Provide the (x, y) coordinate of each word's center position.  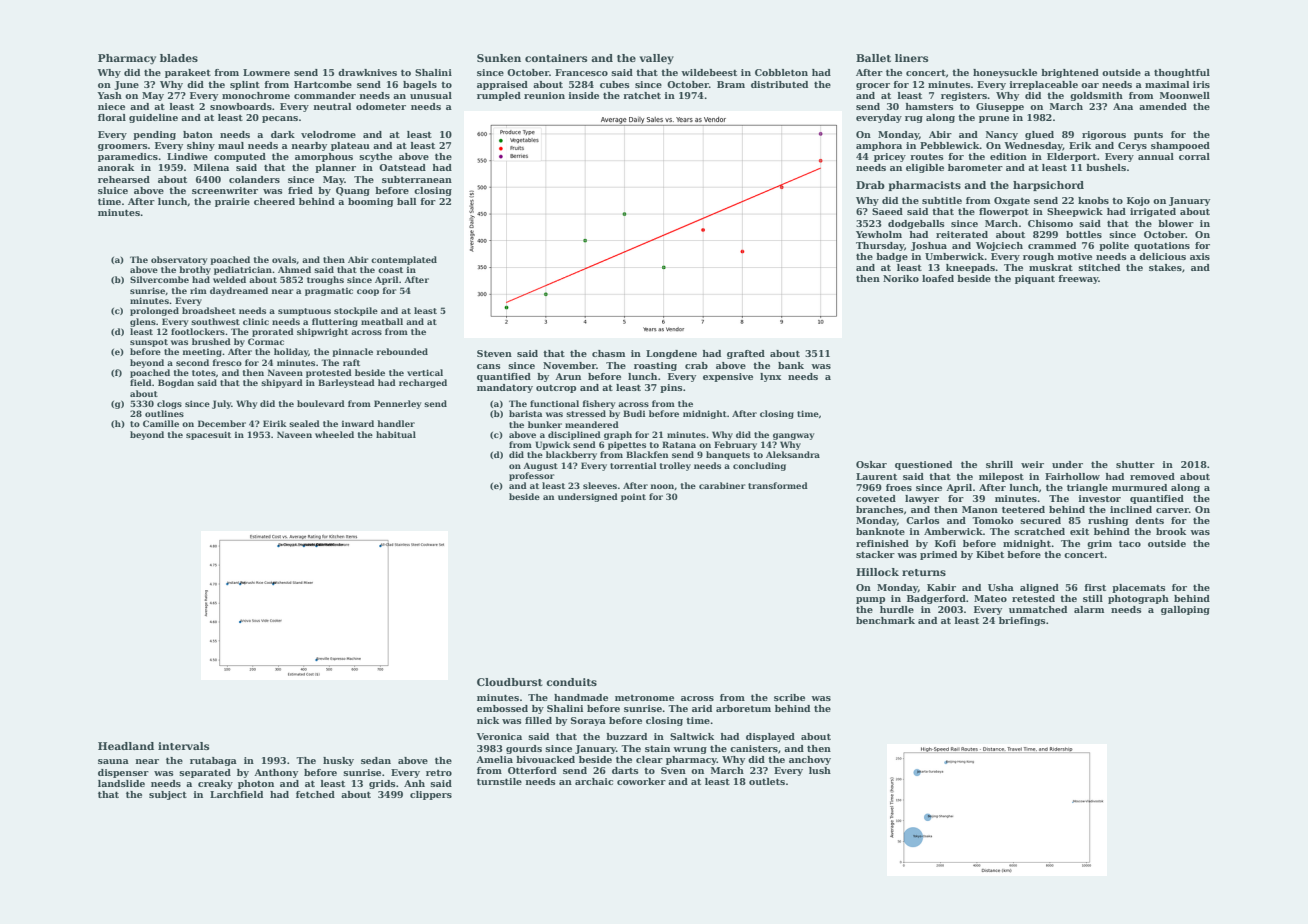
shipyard (282, 383)
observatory (179, 260)
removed (1152, 476)
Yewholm (879, 234)
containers (556, 58)
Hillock (877, 572)
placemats (1139, 588)
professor (532, 476)
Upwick (553, 445)
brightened (1070, 73)
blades (179, 58)
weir (1032, 464)
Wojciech (999, 246)
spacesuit (208, 435)
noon (662, 486)
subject (168, 795)
